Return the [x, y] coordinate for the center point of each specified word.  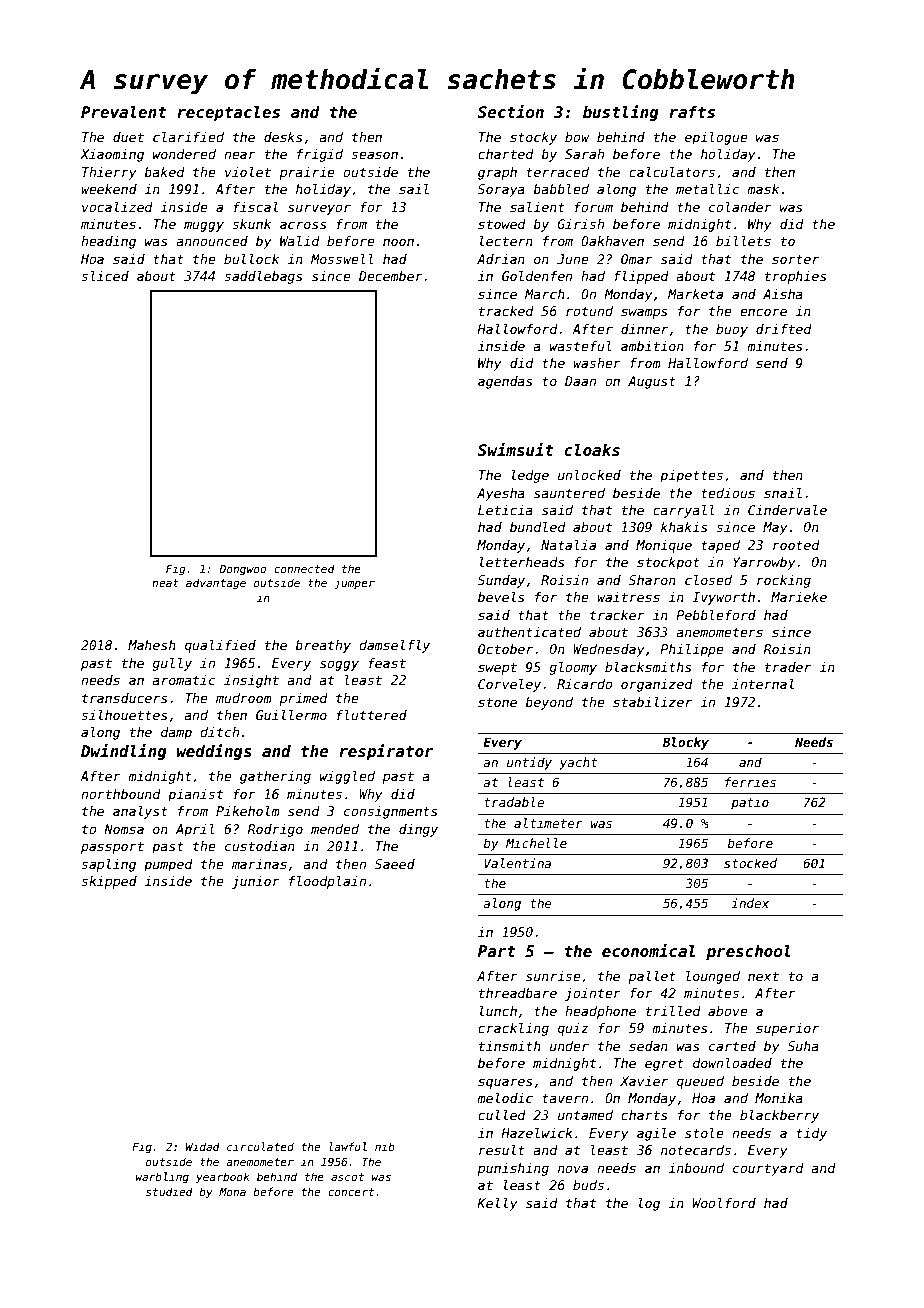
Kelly [497, 1204]
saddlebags [264, 277]
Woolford [724, 1203]
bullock [251, 259]
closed [708, 580]
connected [304, 568]
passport [112, 848]
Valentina [517, 863]
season [375, 155]
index [750, 903]
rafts [692, 112]
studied [169, 1191]
